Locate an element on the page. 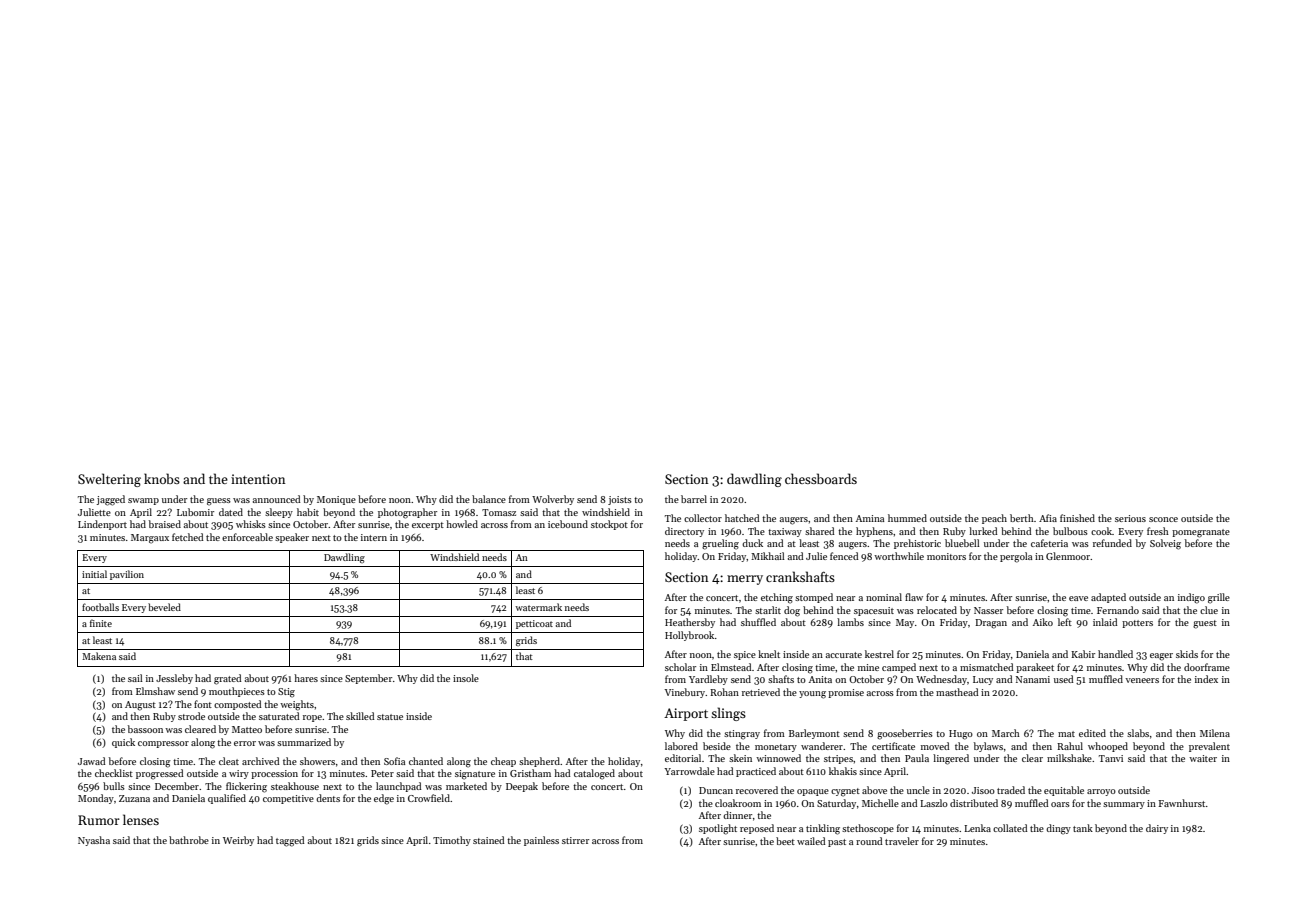  serious is located at coordinates (1130, 518).
